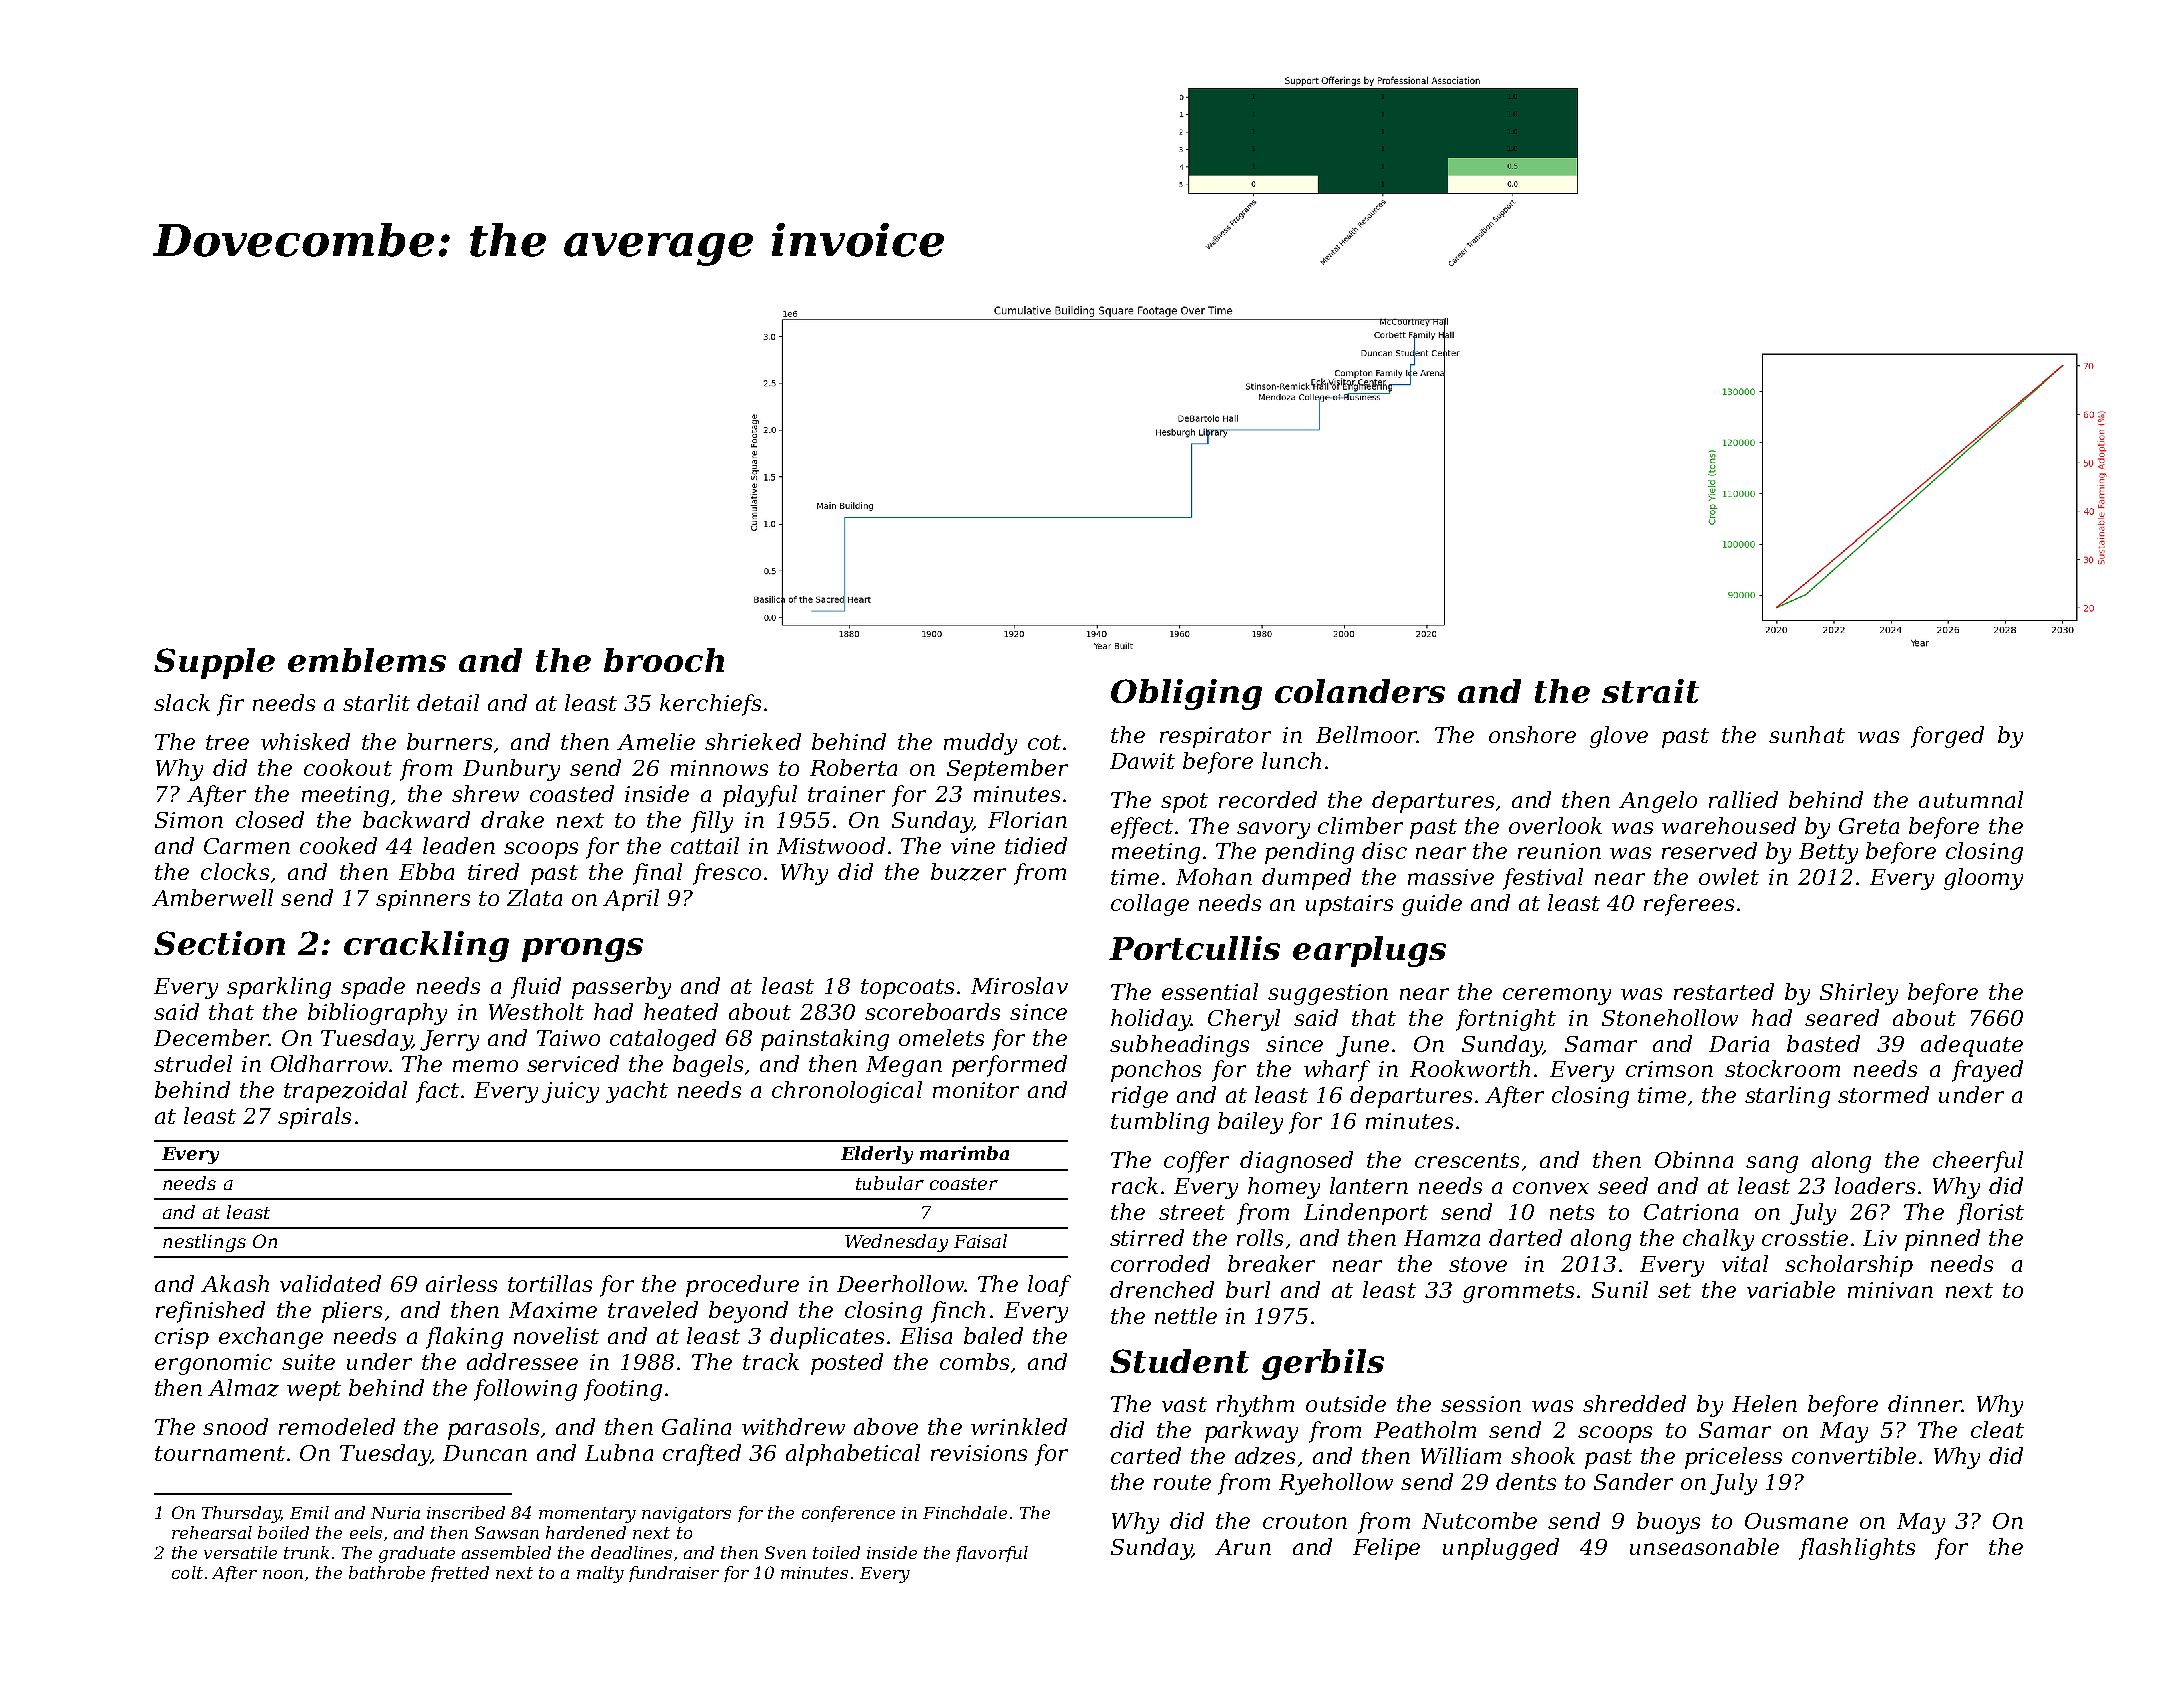 This document has height=1683, width=2178. Describe the element at coordinates (853, 767) in the document. I see `Roberta` at that location.
